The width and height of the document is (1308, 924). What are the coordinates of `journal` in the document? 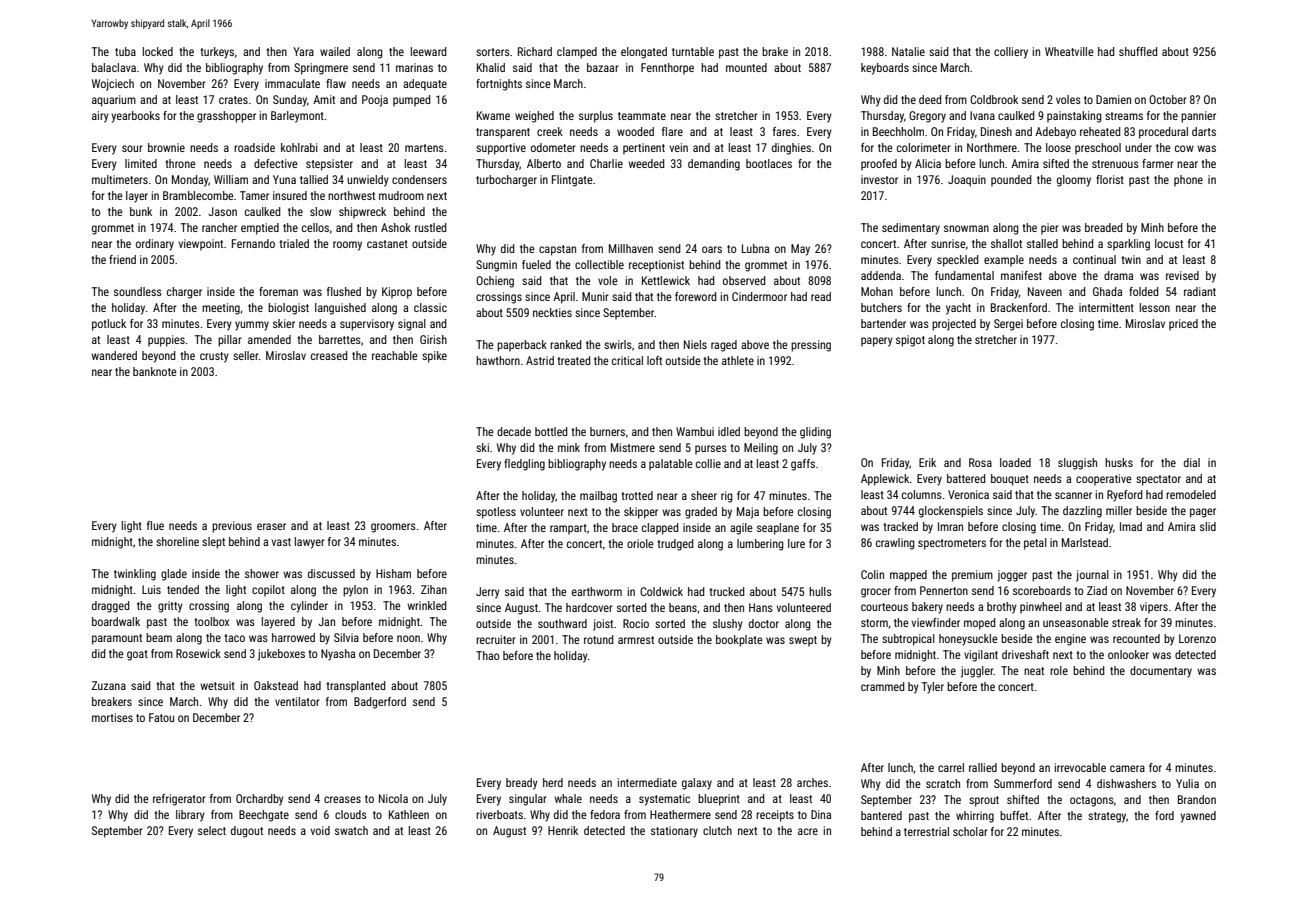 It's located at (1092, 576).
